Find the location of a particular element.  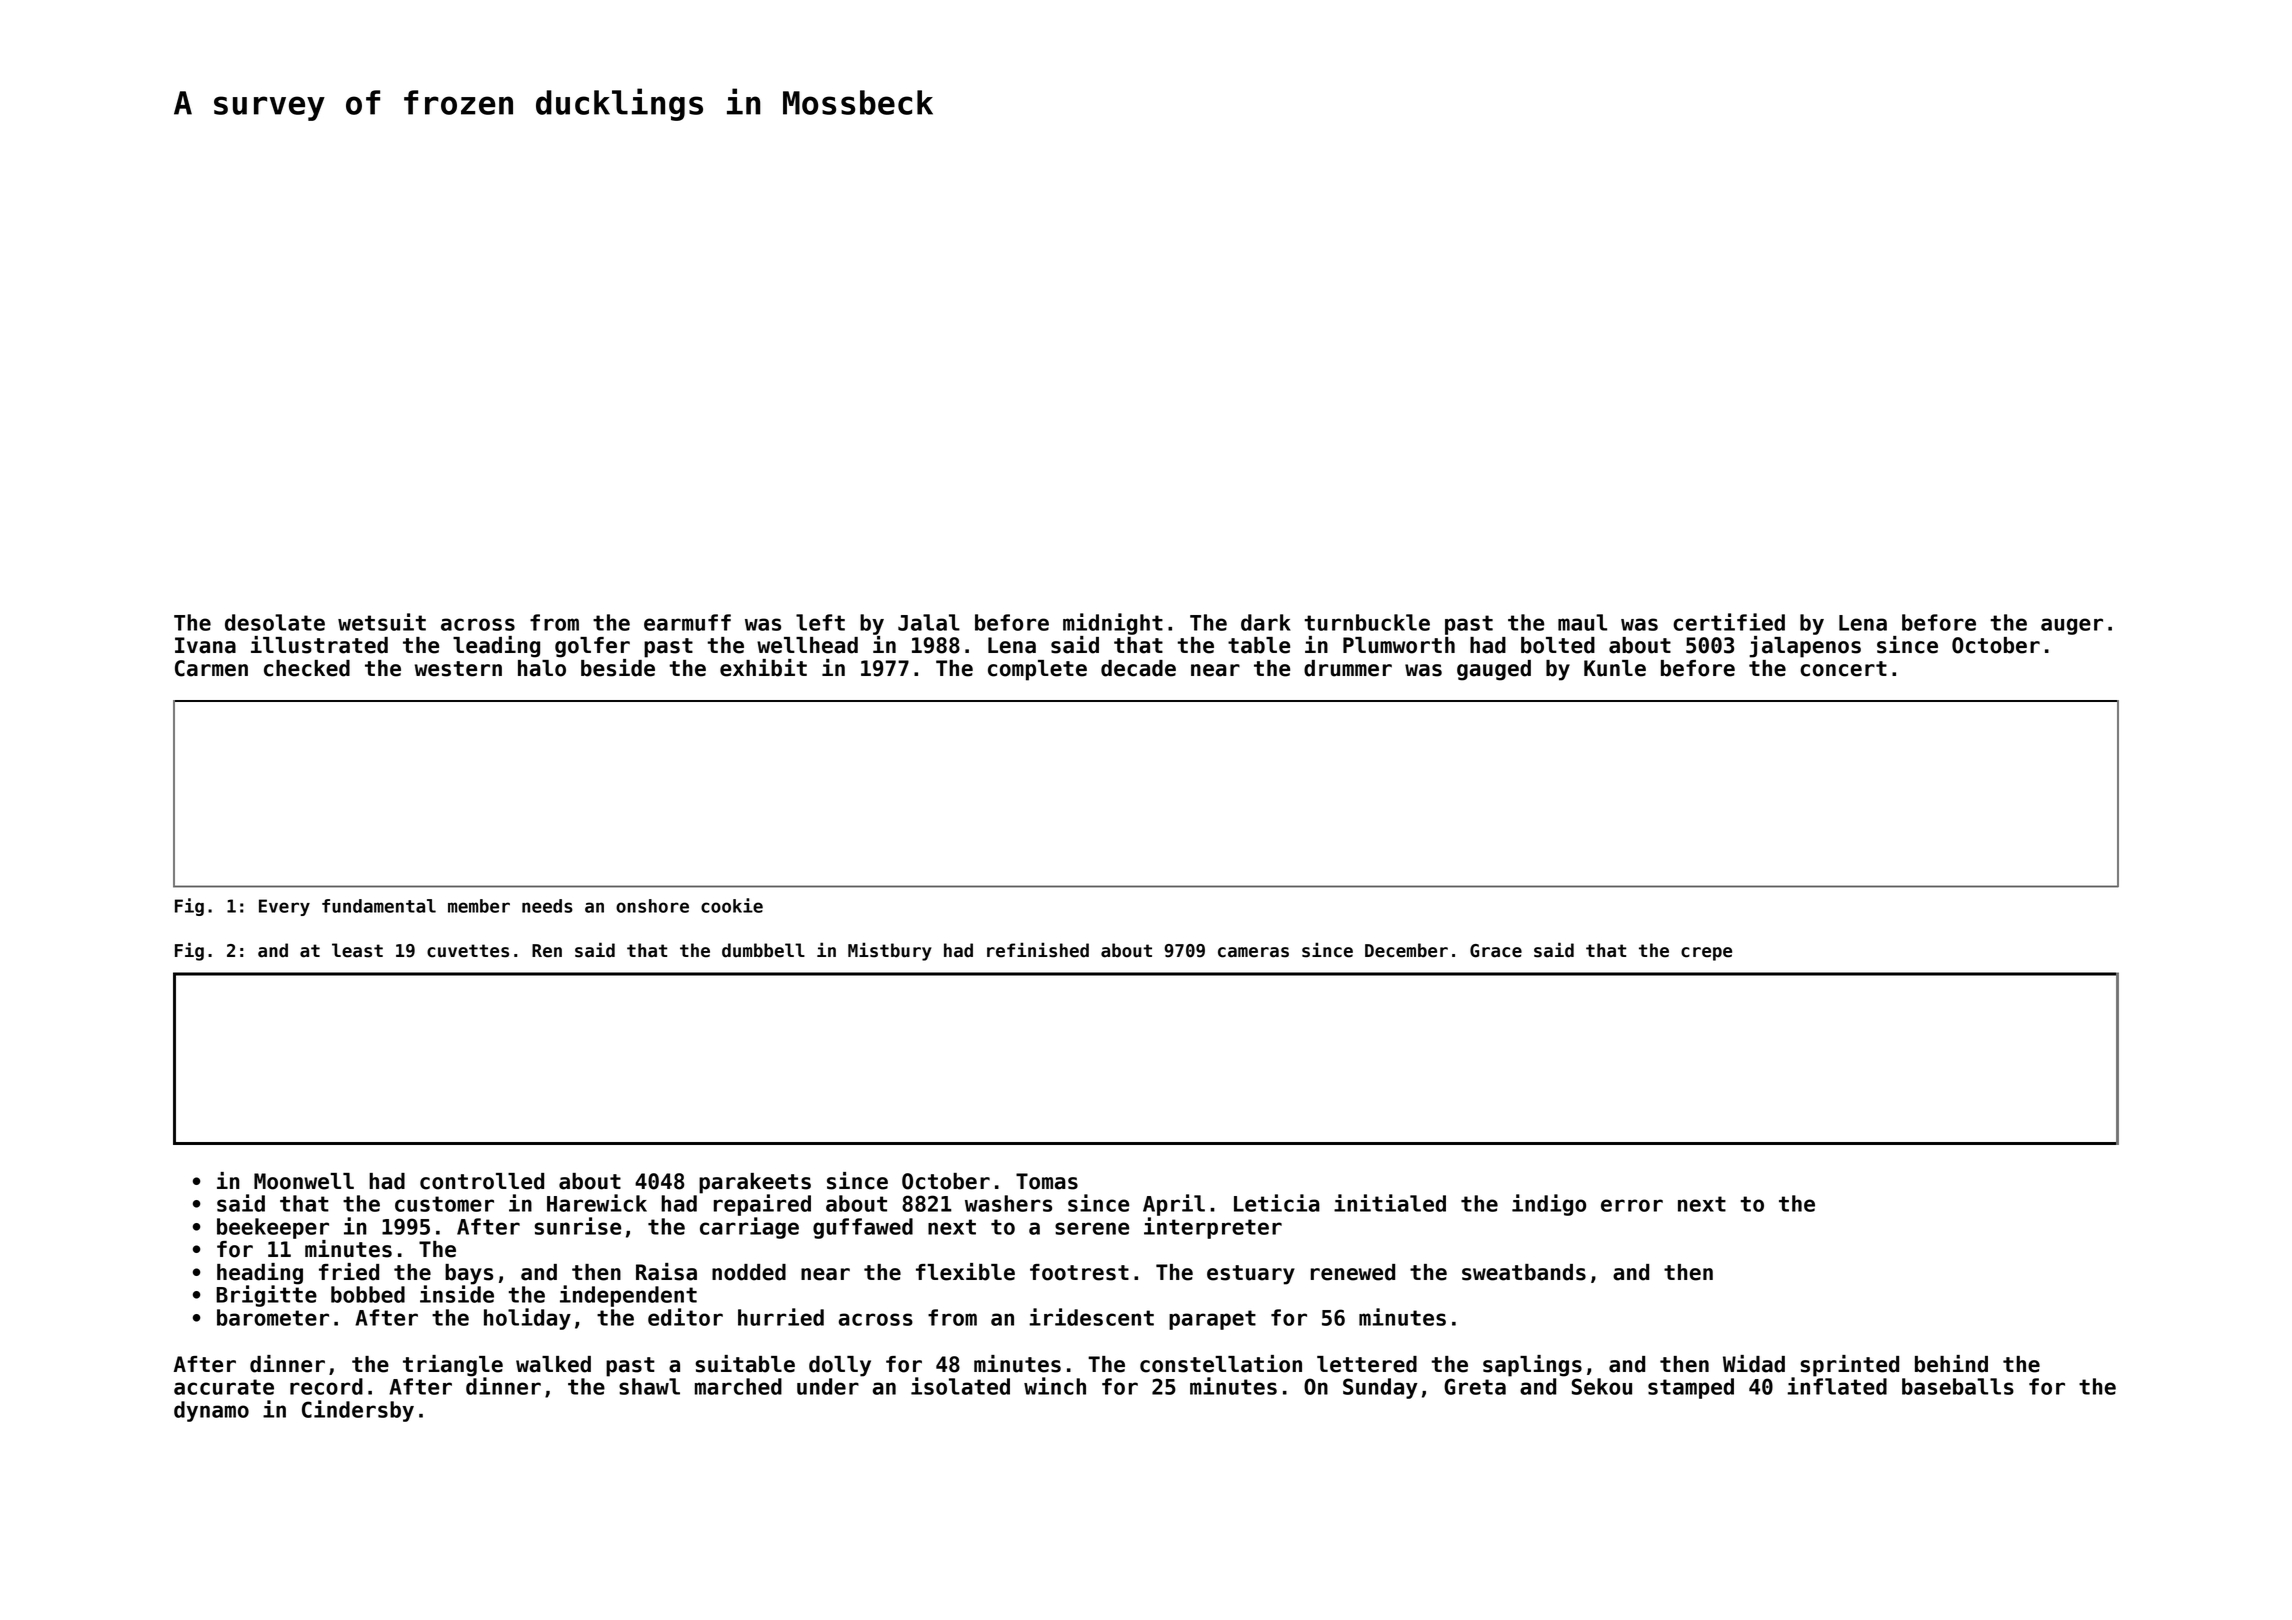

cookie is located at coordinates (732, 905).
